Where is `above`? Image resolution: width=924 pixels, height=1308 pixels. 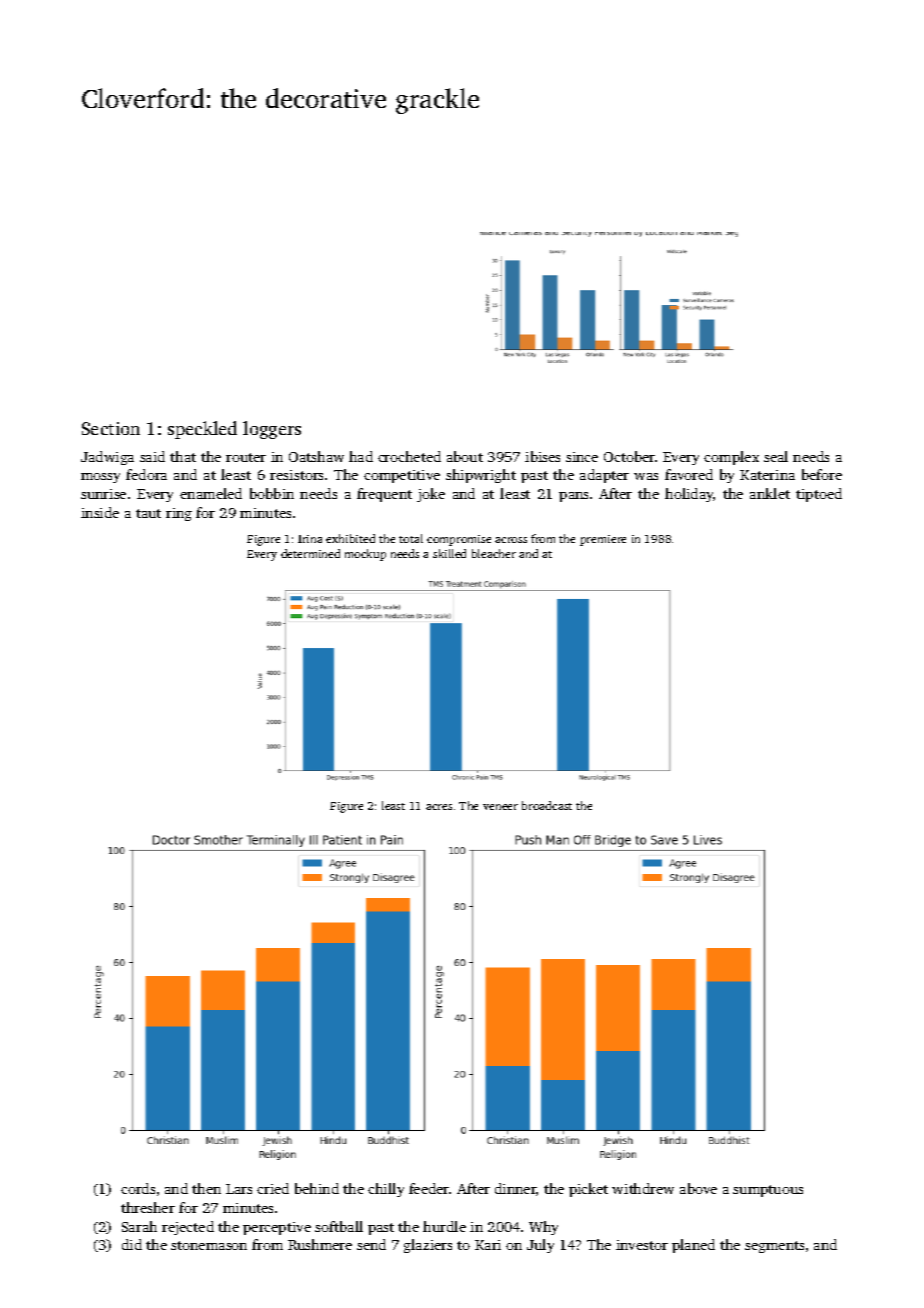 above is located at coordinates (698, 1188).
